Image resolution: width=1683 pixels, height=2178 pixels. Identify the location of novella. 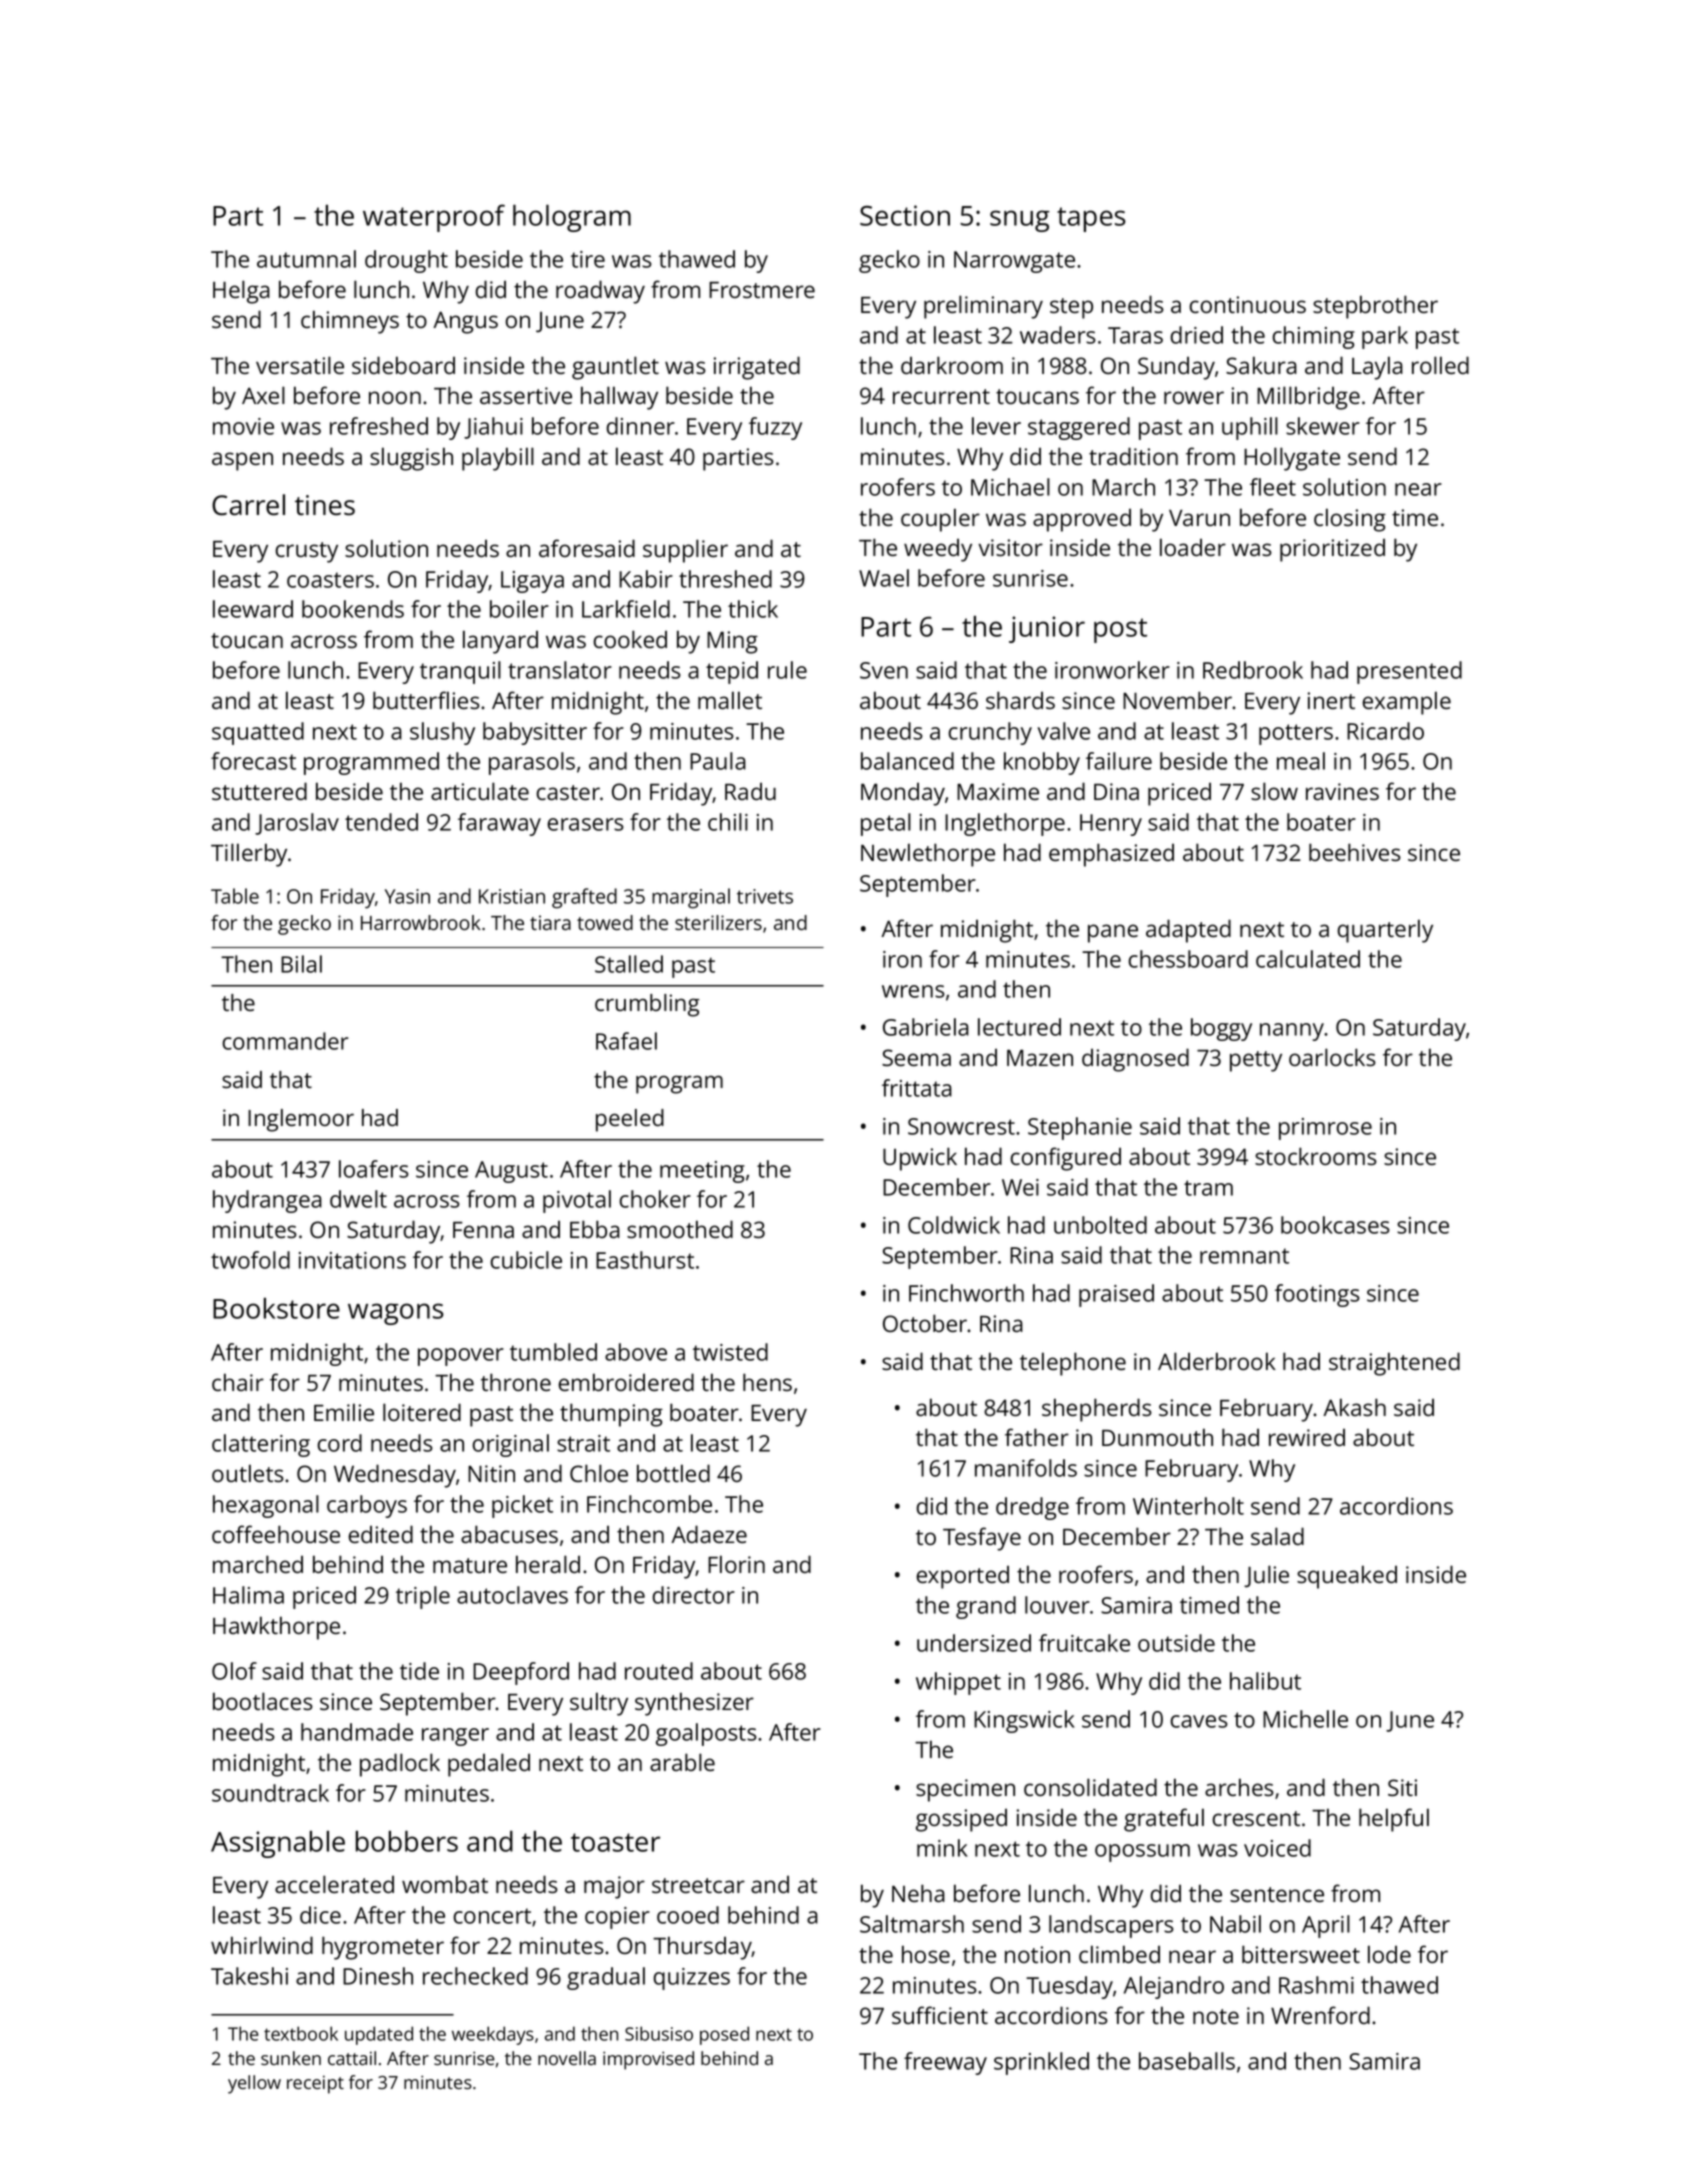
(567, 2058).
